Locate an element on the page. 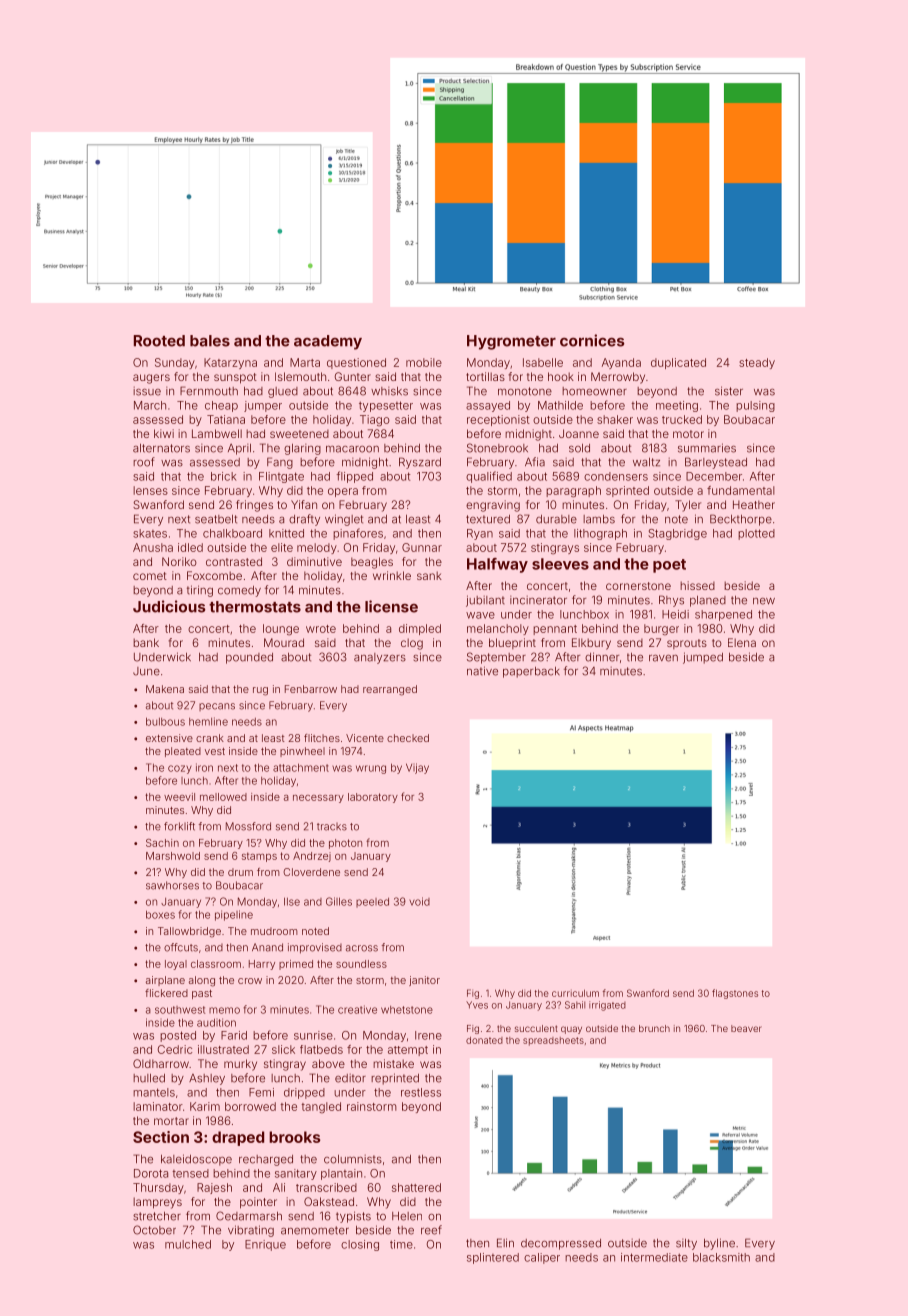 The width and height of the document is (908, 1316). murky is located at coordinates (240, 1065).
